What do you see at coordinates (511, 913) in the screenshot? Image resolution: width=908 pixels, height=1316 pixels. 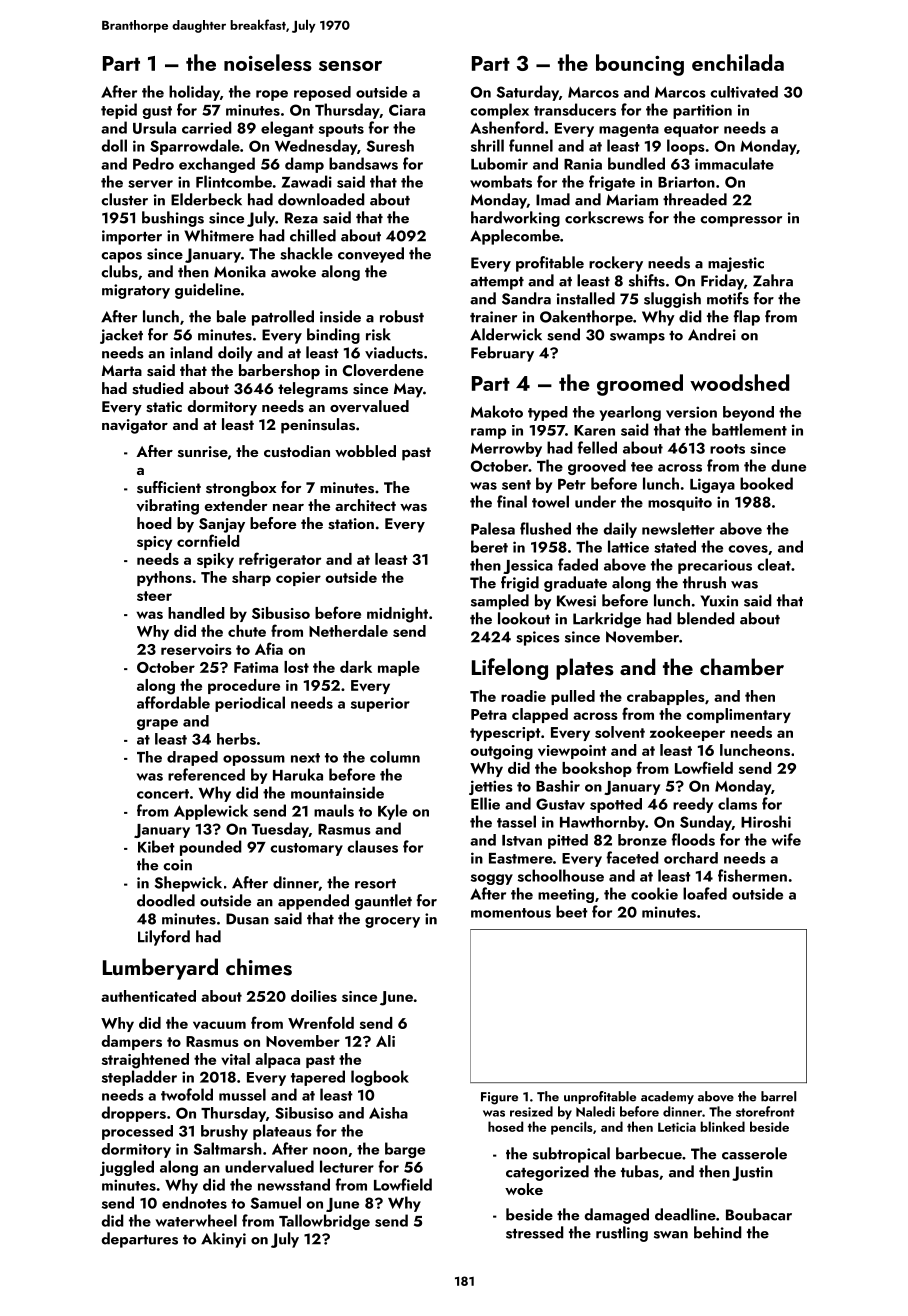 I see `momentous` at bounding box center [511, 913].
